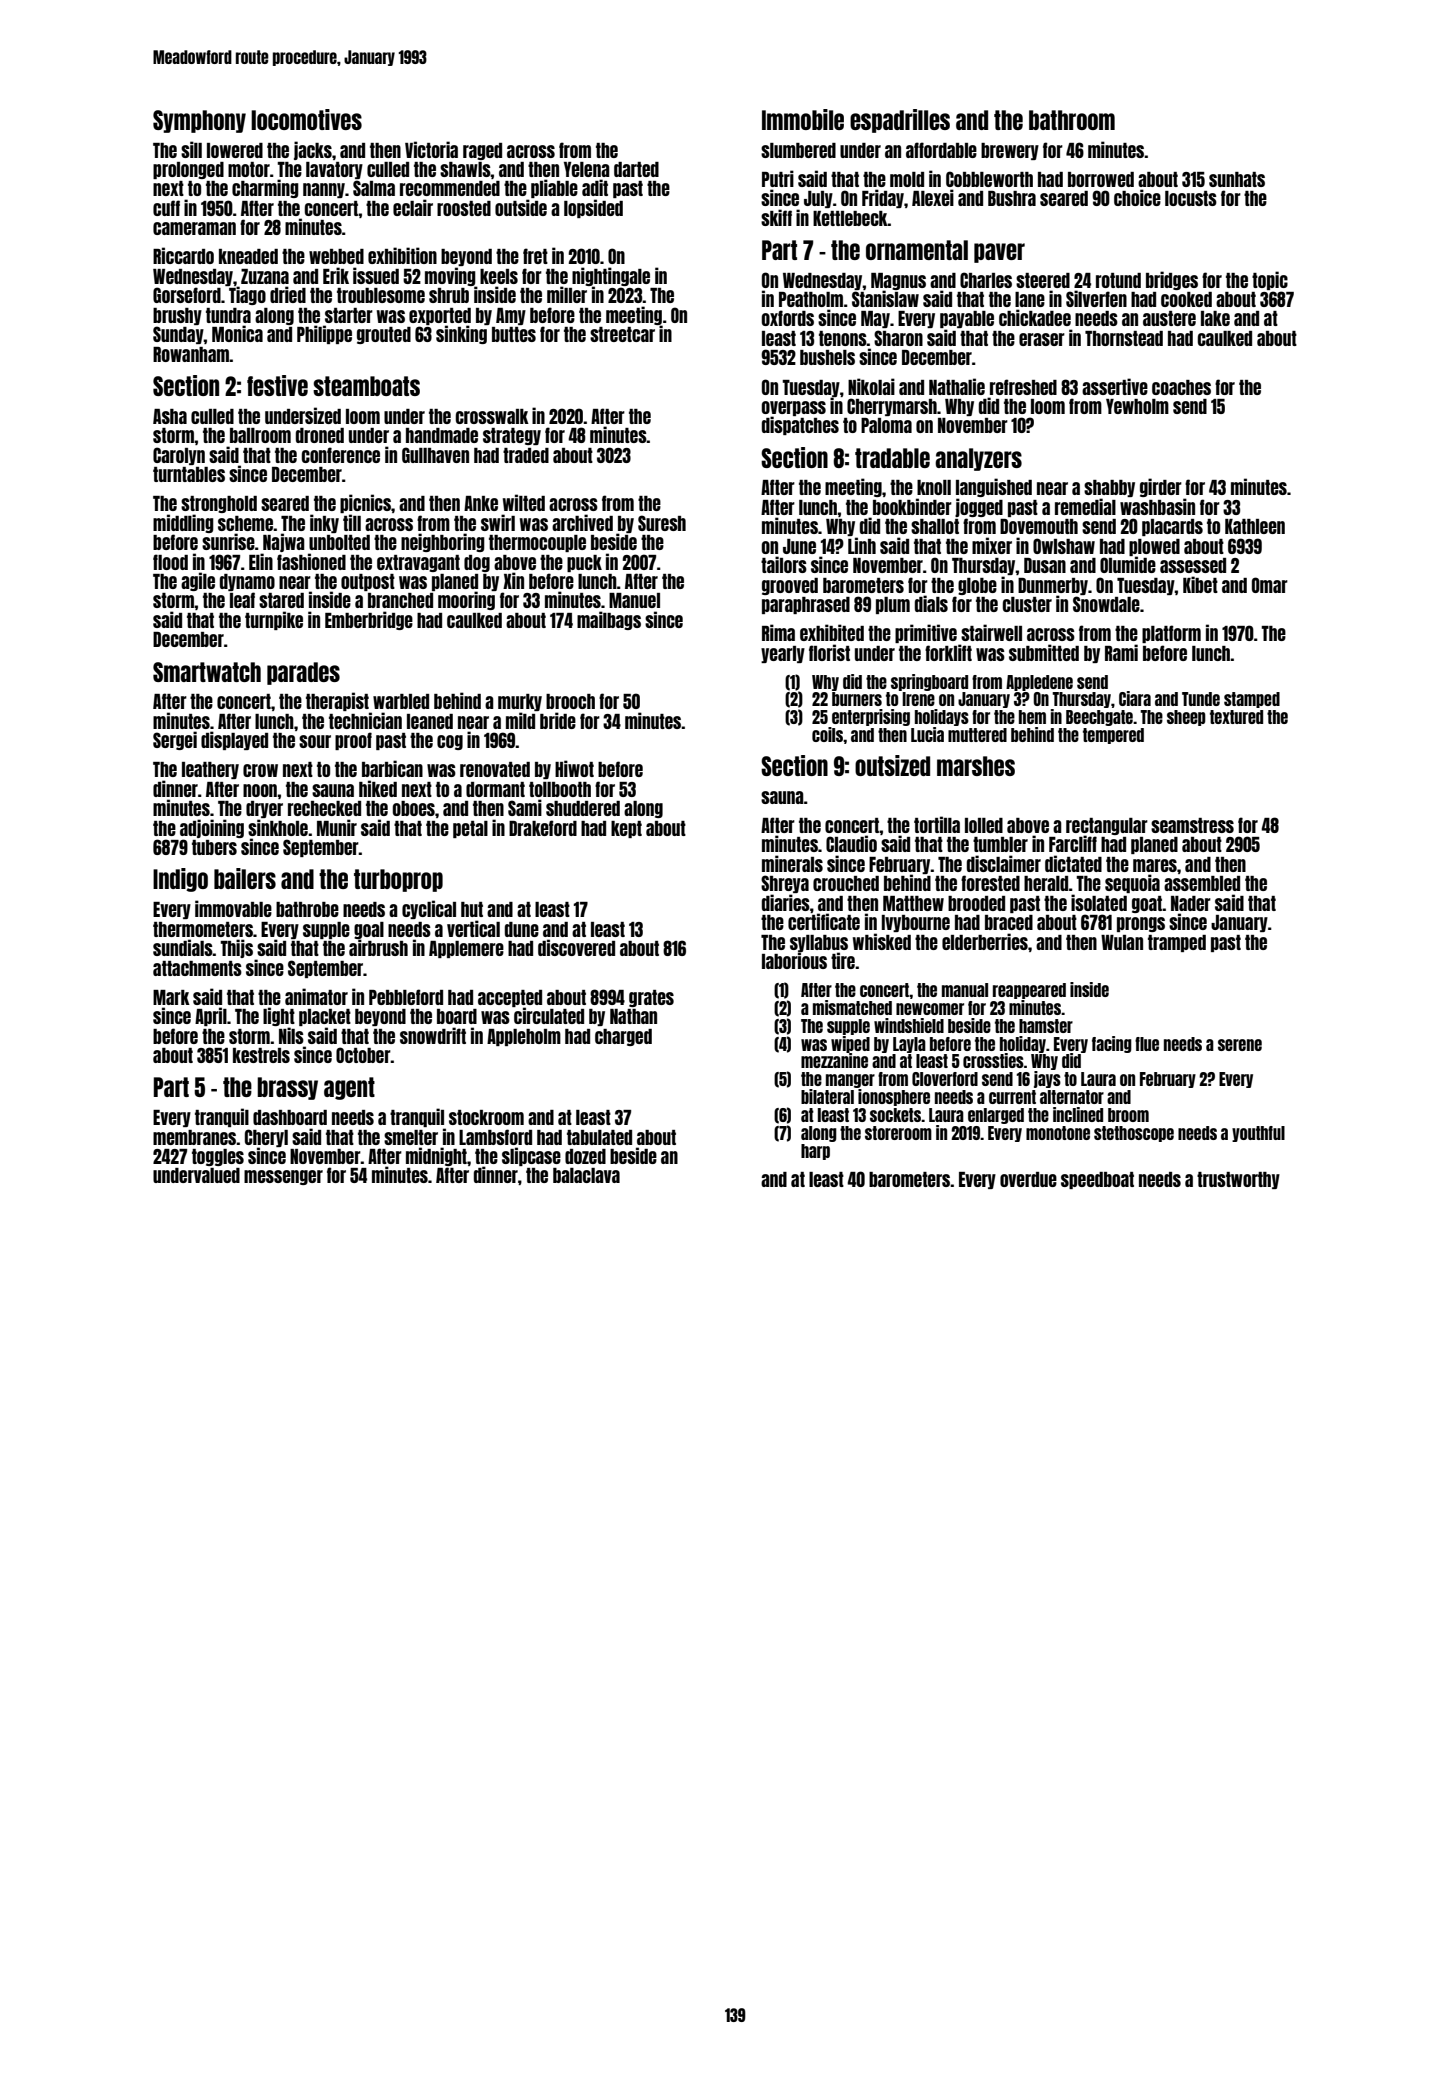 The height and width of the screenshot is (2100, 1450). Describe the element at coordinates (381, 295) in the screenshot. I see `troublesome` at that location.
